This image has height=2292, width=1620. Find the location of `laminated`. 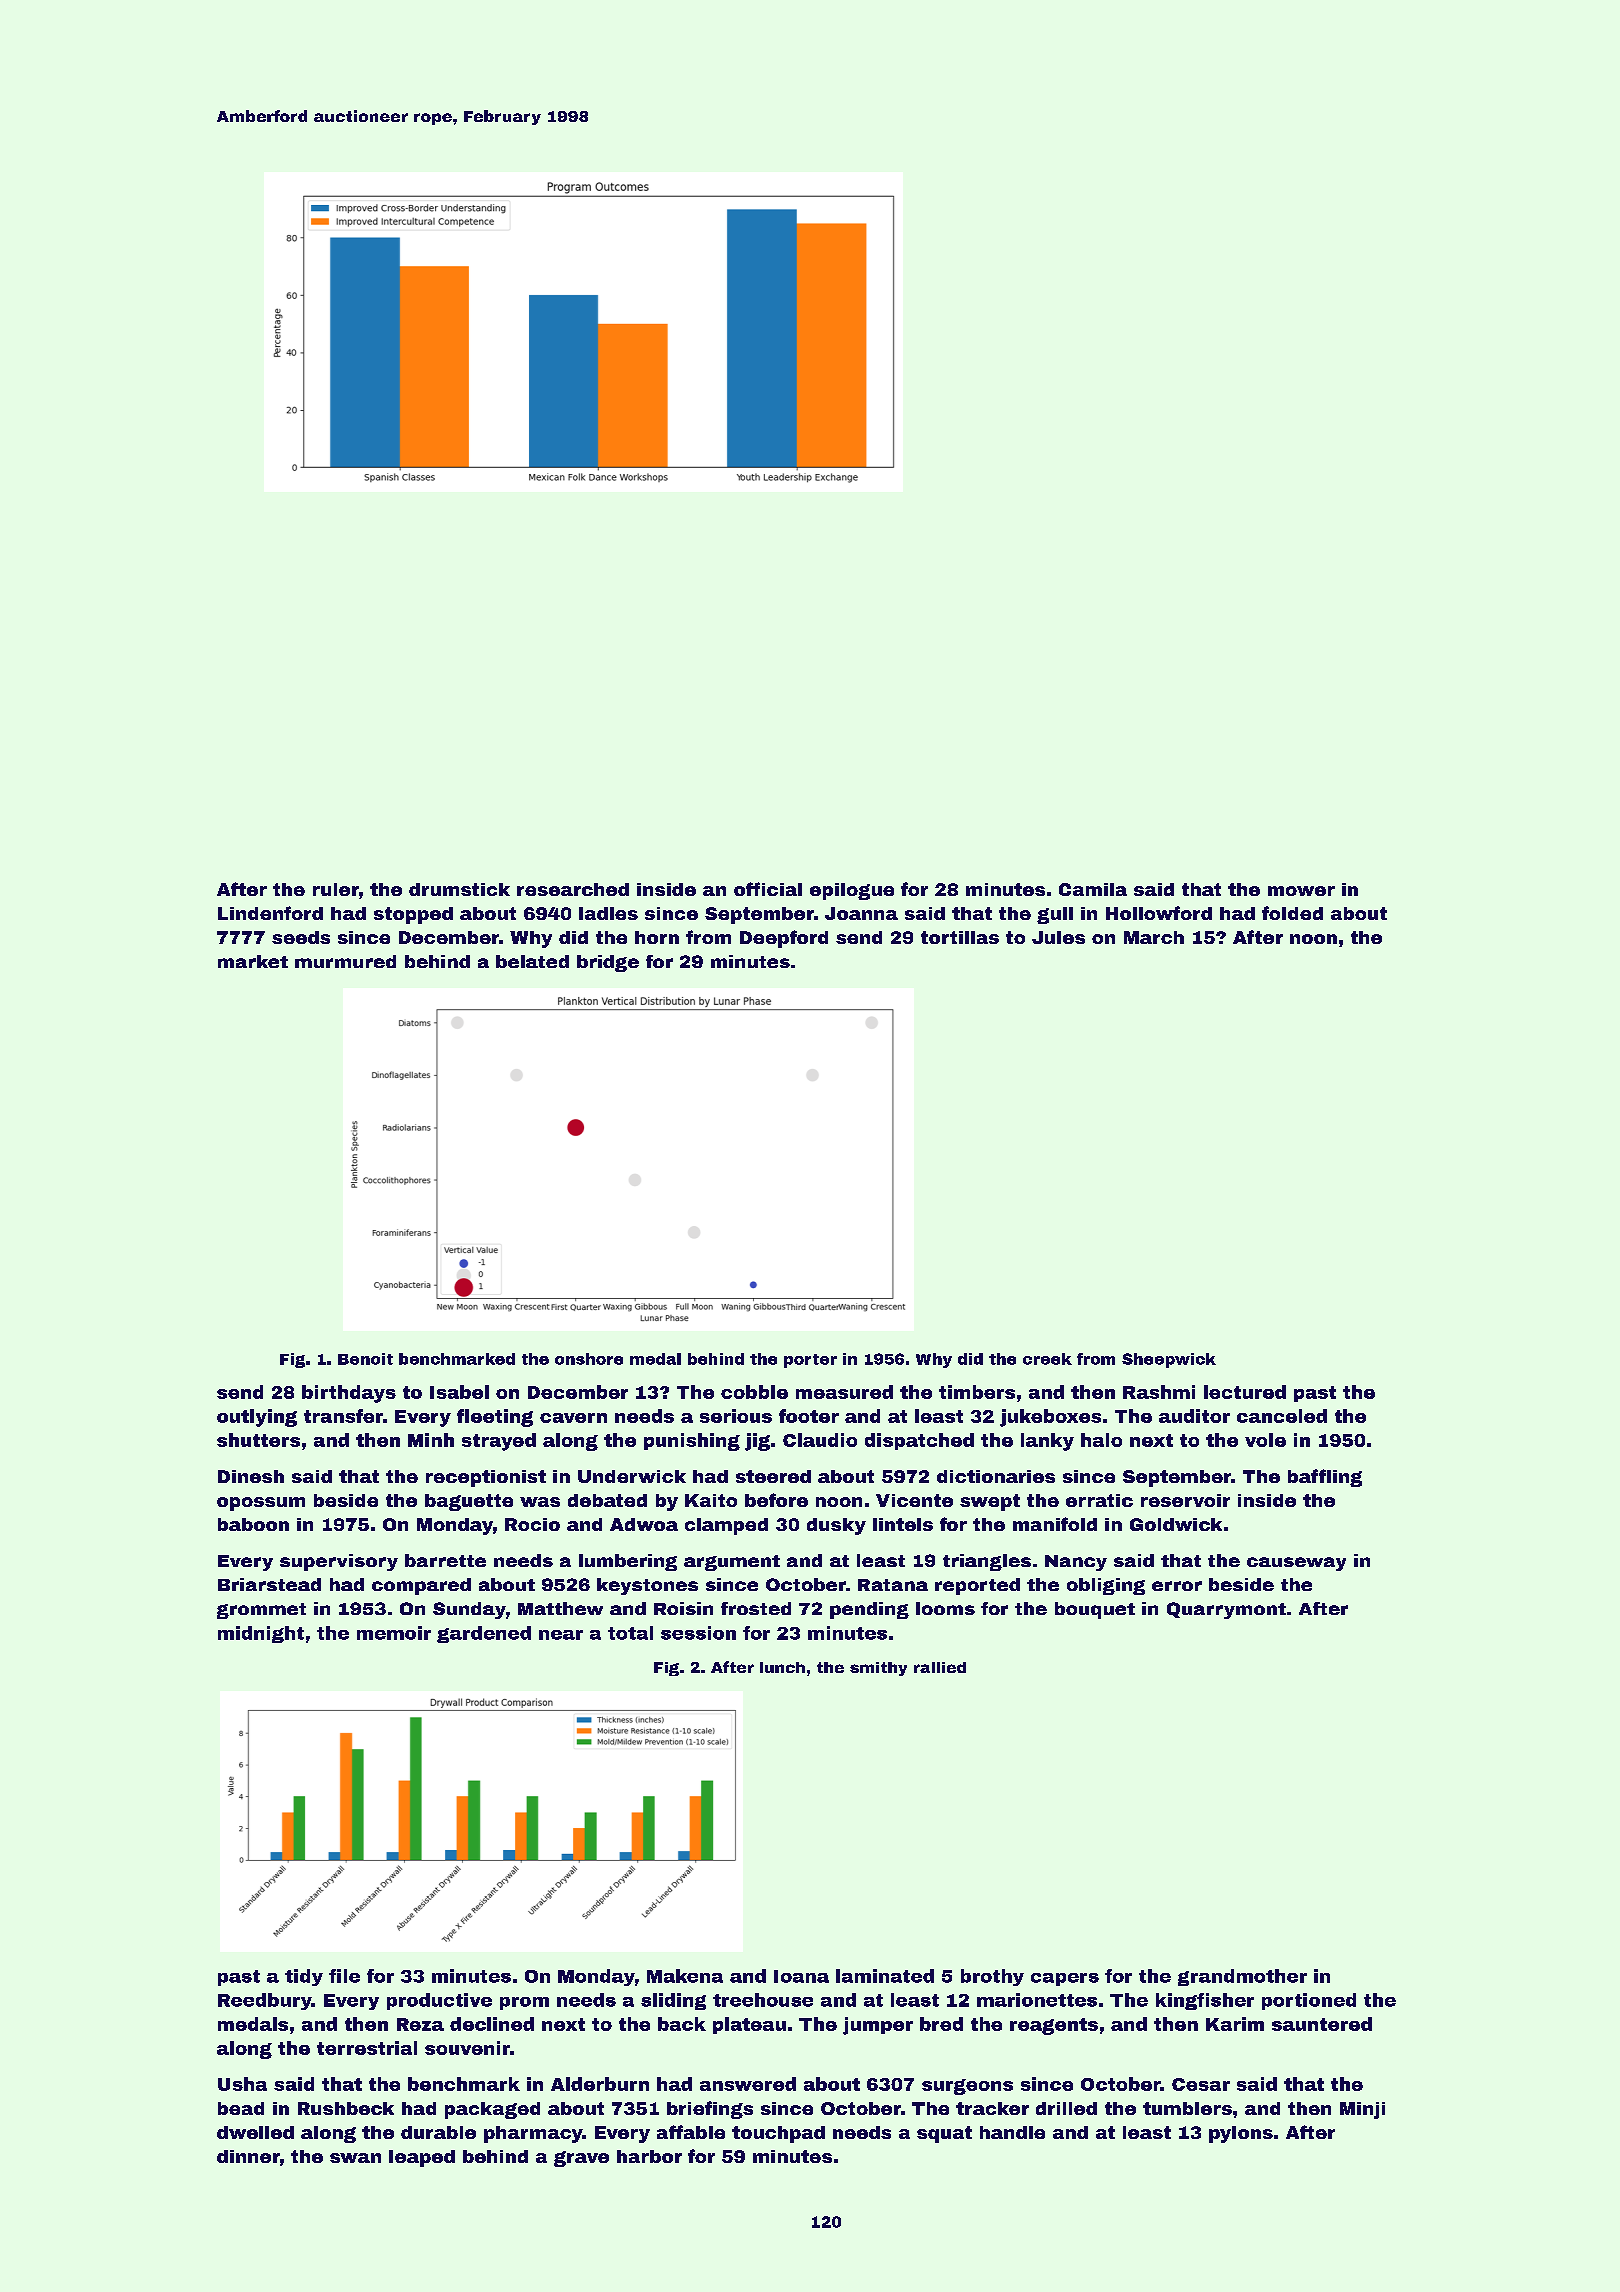

laminated is located at coordinates (885, 1976).
